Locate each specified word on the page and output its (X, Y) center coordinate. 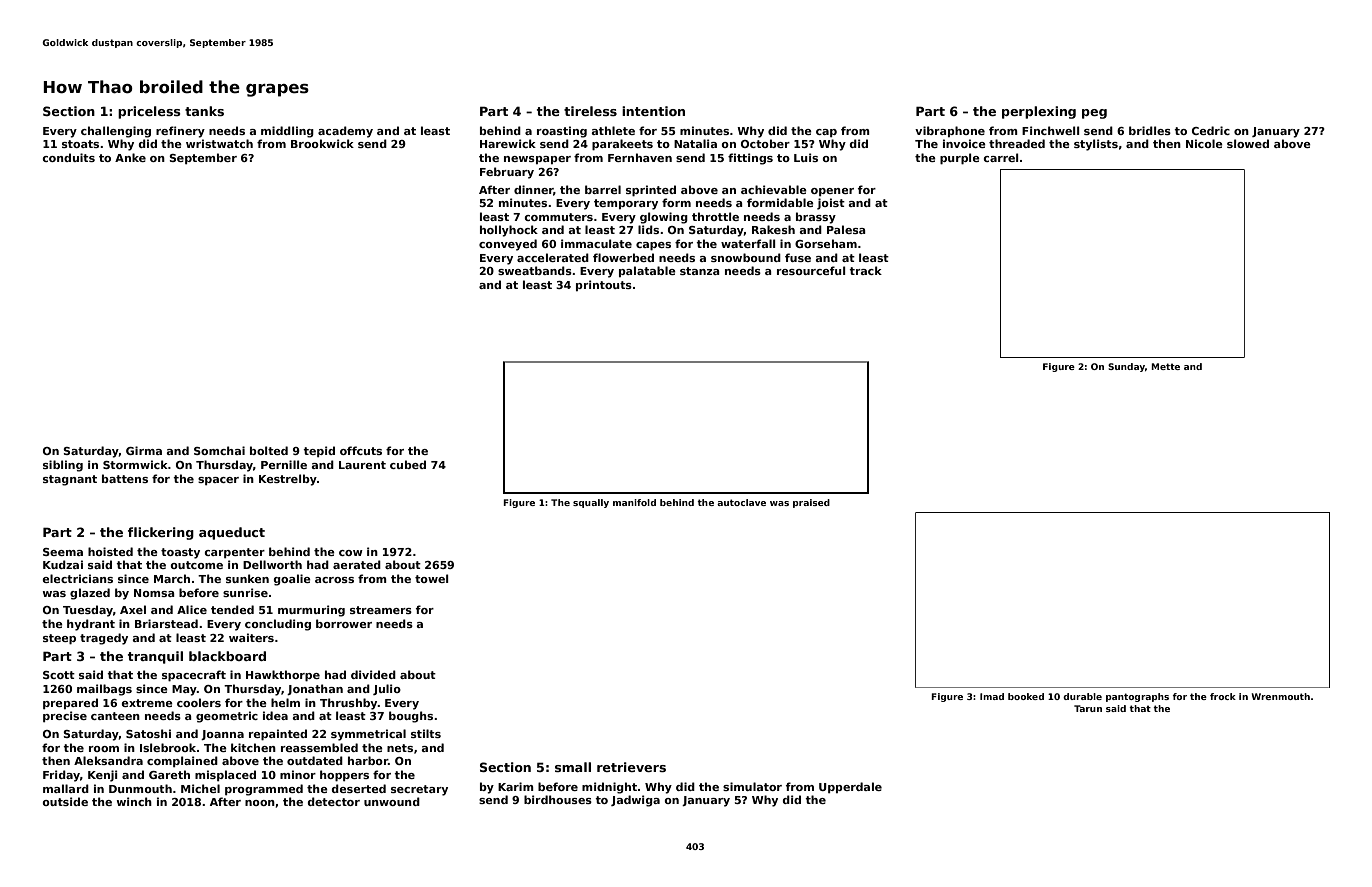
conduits (68, 157)
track (865, 270)
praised (811, 503)
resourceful (811, 270)
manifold (634, 502)
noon (260, 803)
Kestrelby (288, 480)
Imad (992, 696)
